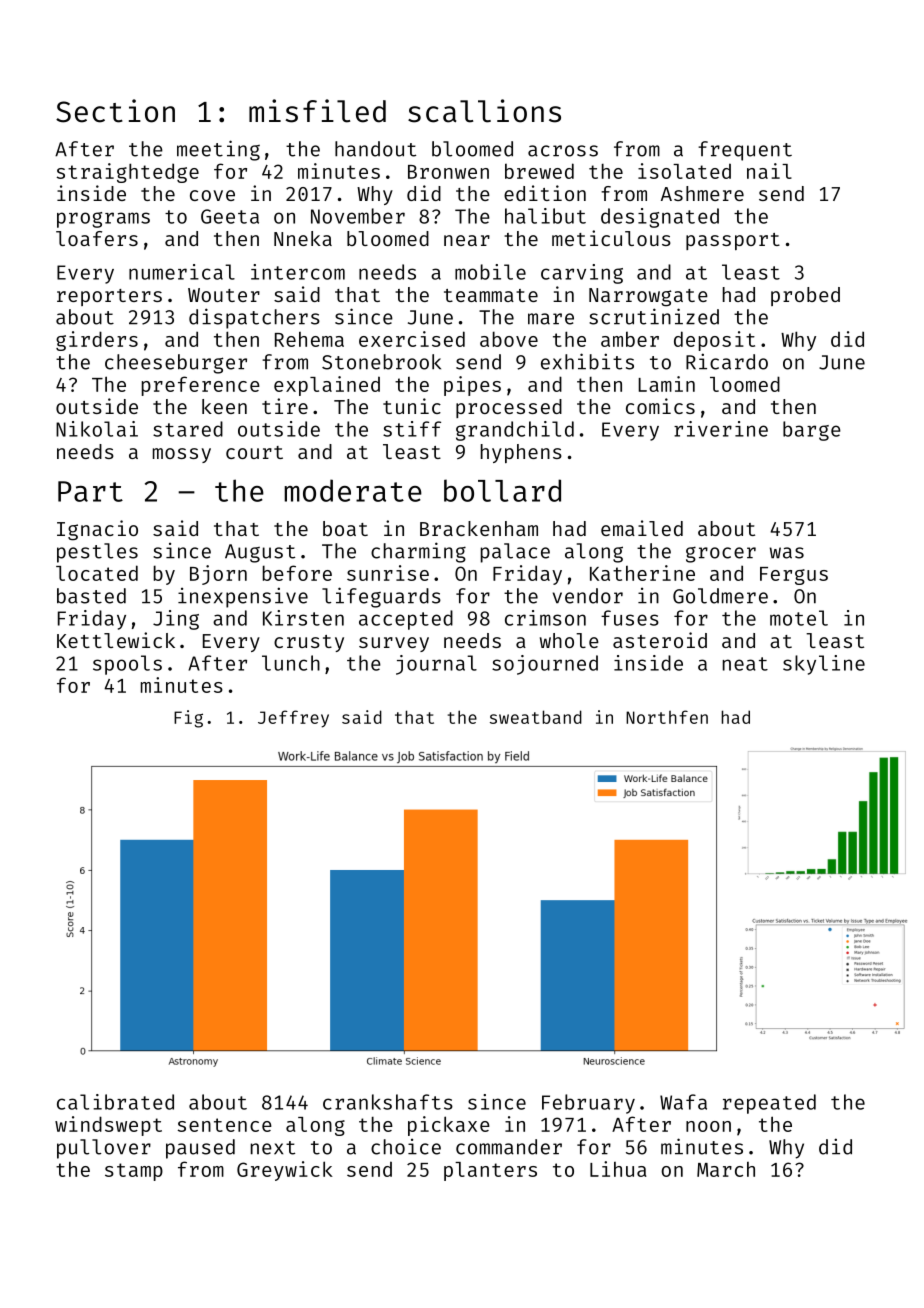 This document has width=924, height=1308. What do you see at coordinates (745, 151) in the document?
I see `frequent` at bounding box center [745, 151].
